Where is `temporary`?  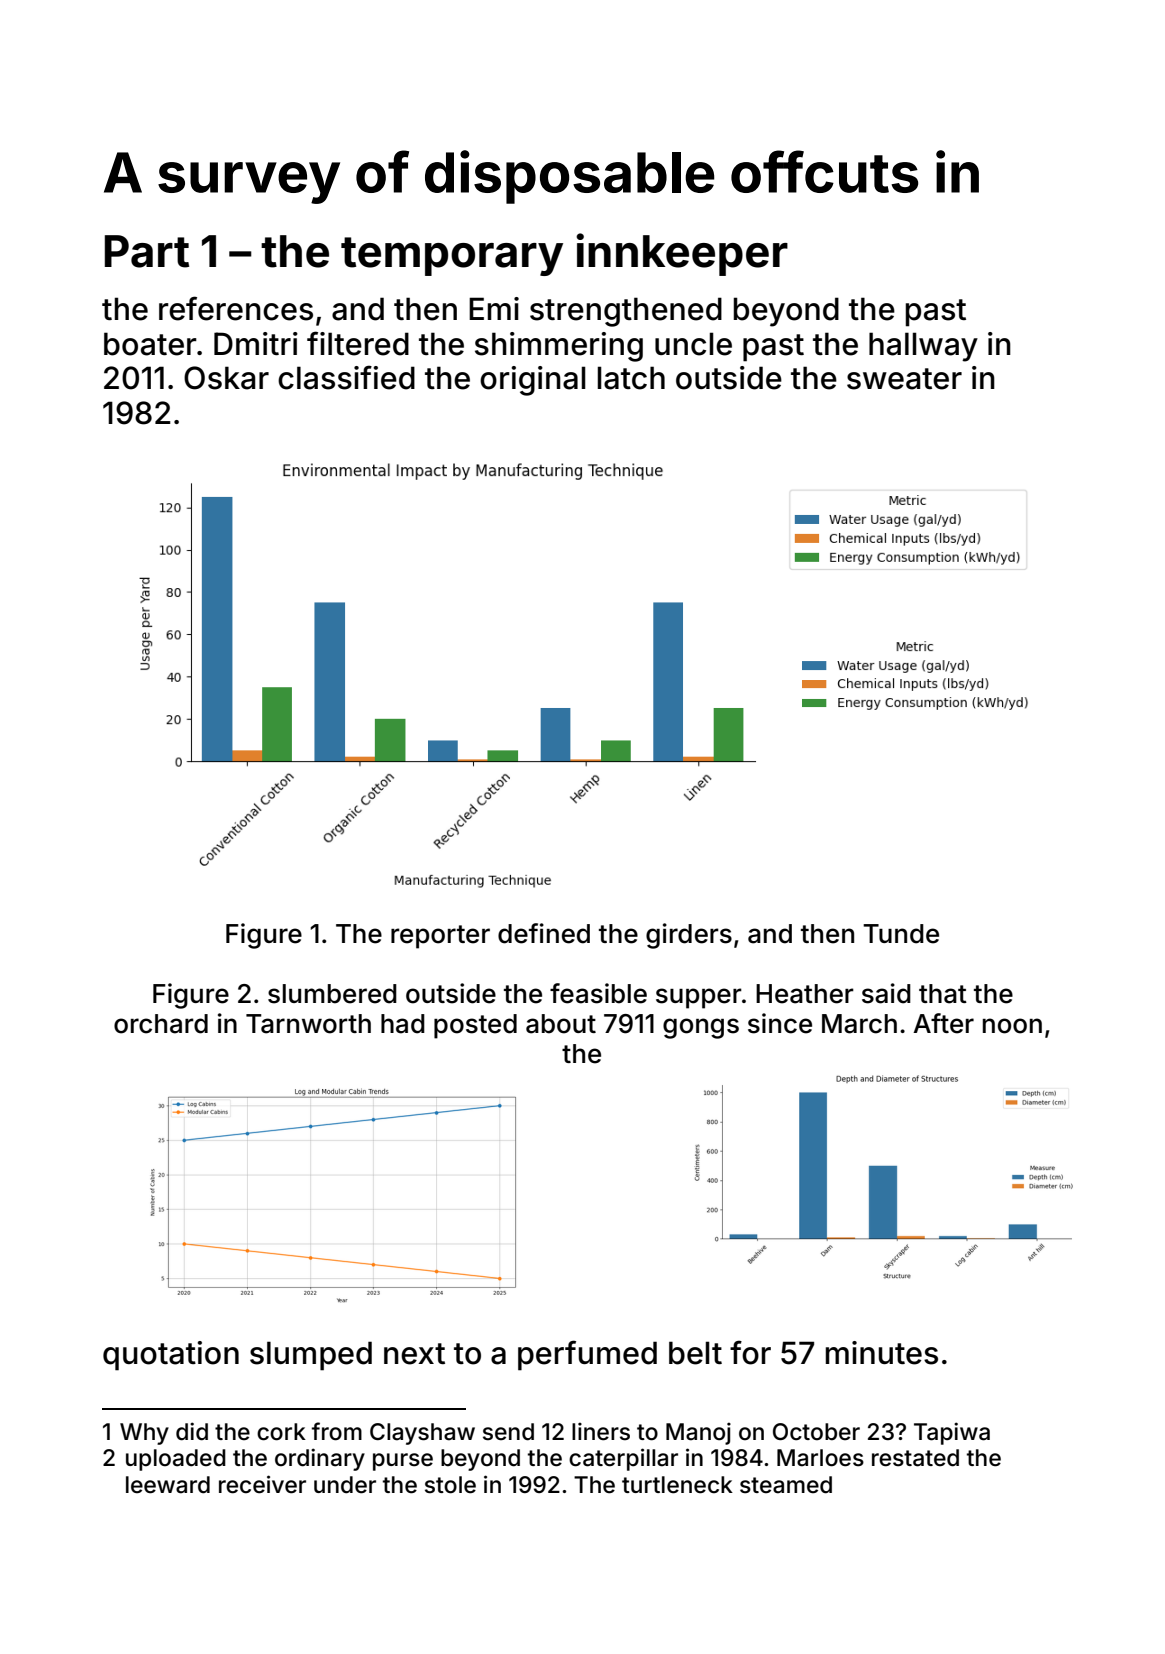
temporary is located at coordinates (452, 256).
